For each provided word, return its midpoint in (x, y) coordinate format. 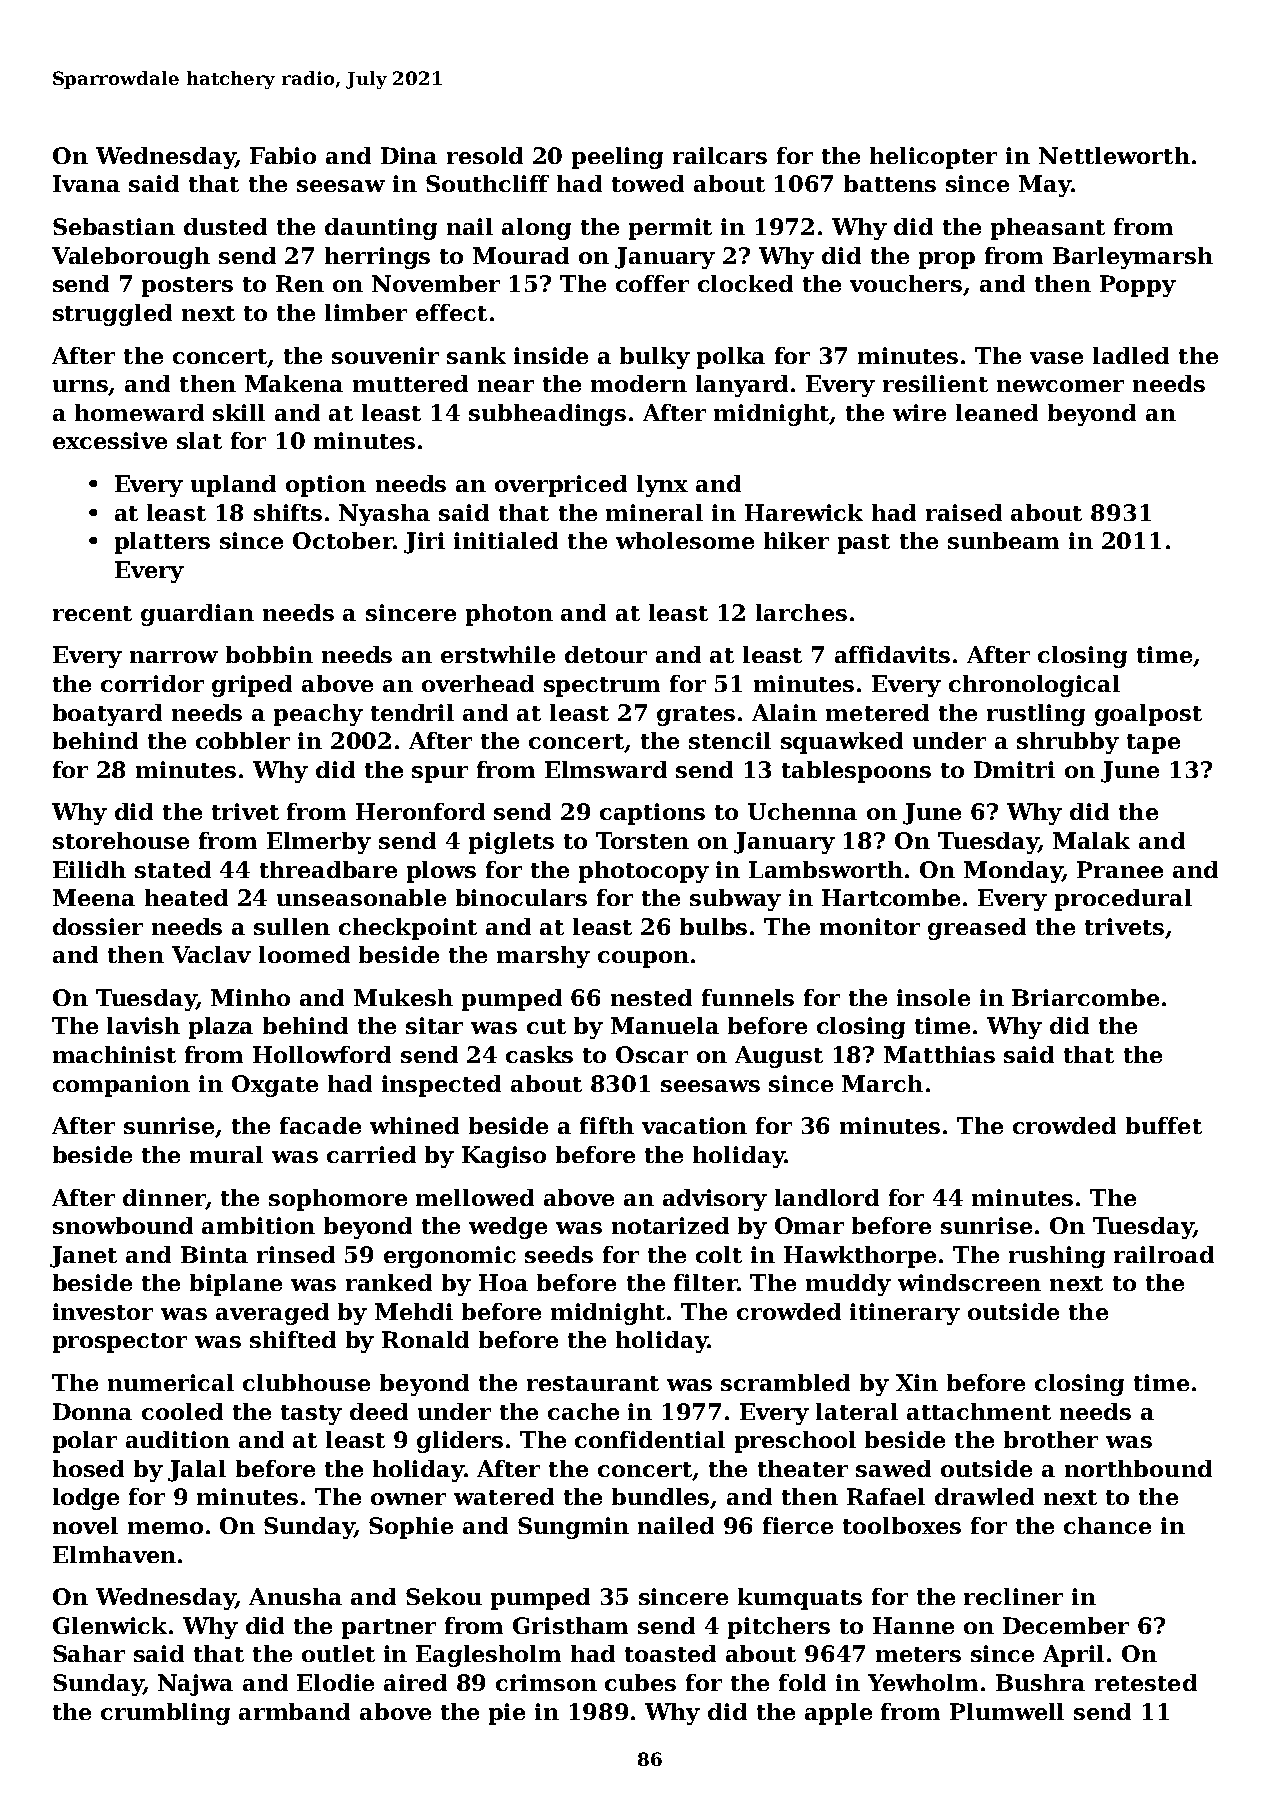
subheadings (547, 415)
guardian (197, 615)
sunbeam (1003, 540)
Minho (250, 997)
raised (964, 512)
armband (294, 1711)
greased (977, 929)
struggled (112, 315)
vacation (694, 1125)
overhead (478, 683)
